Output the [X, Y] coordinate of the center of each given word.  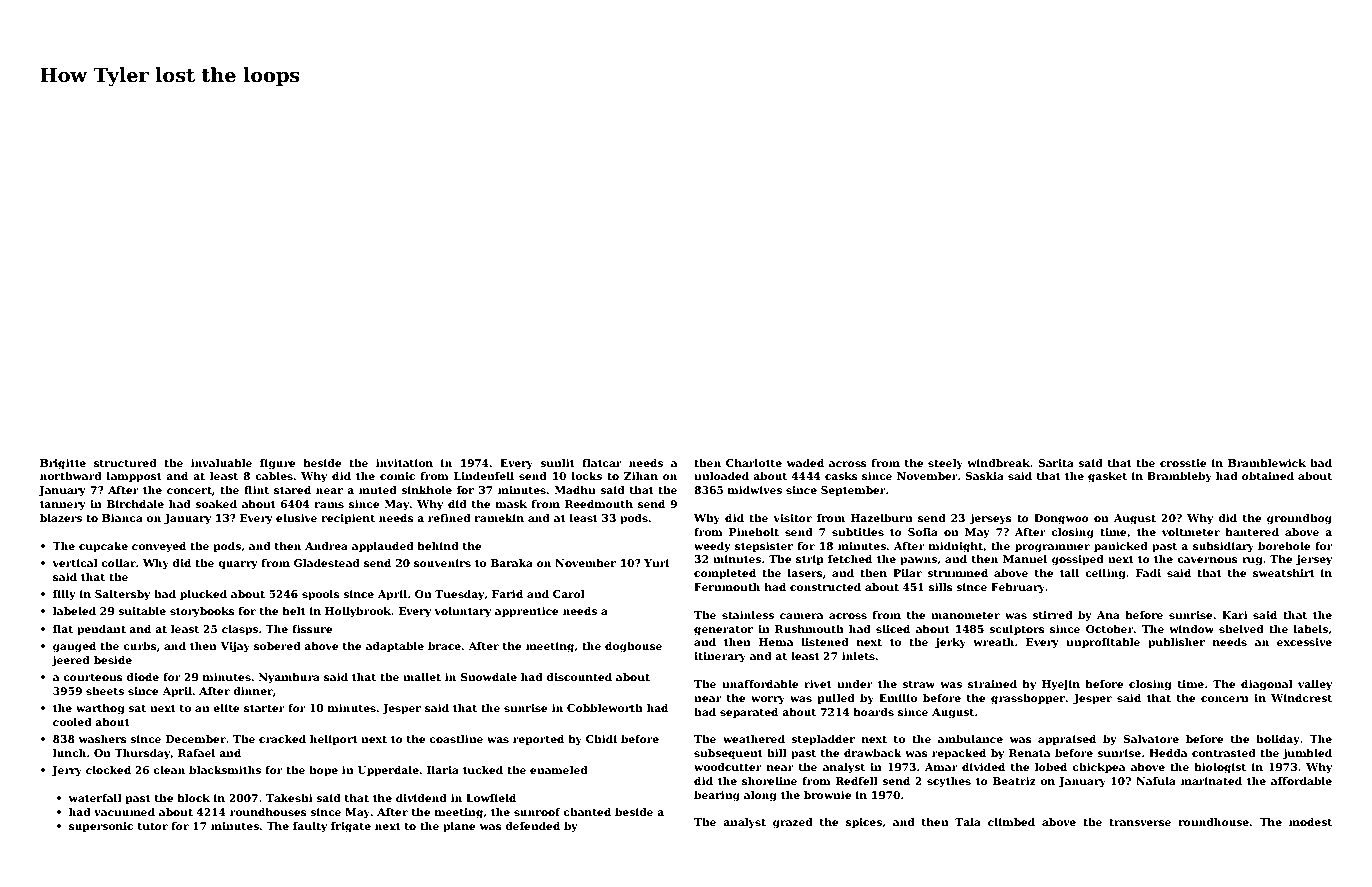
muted [378, 490]
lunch [69, 753]
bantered [1252, 532]
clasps [240, 630]
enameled [559, 770]
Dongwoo [1061, 519]
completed [725, 574]
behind [438, 546]
